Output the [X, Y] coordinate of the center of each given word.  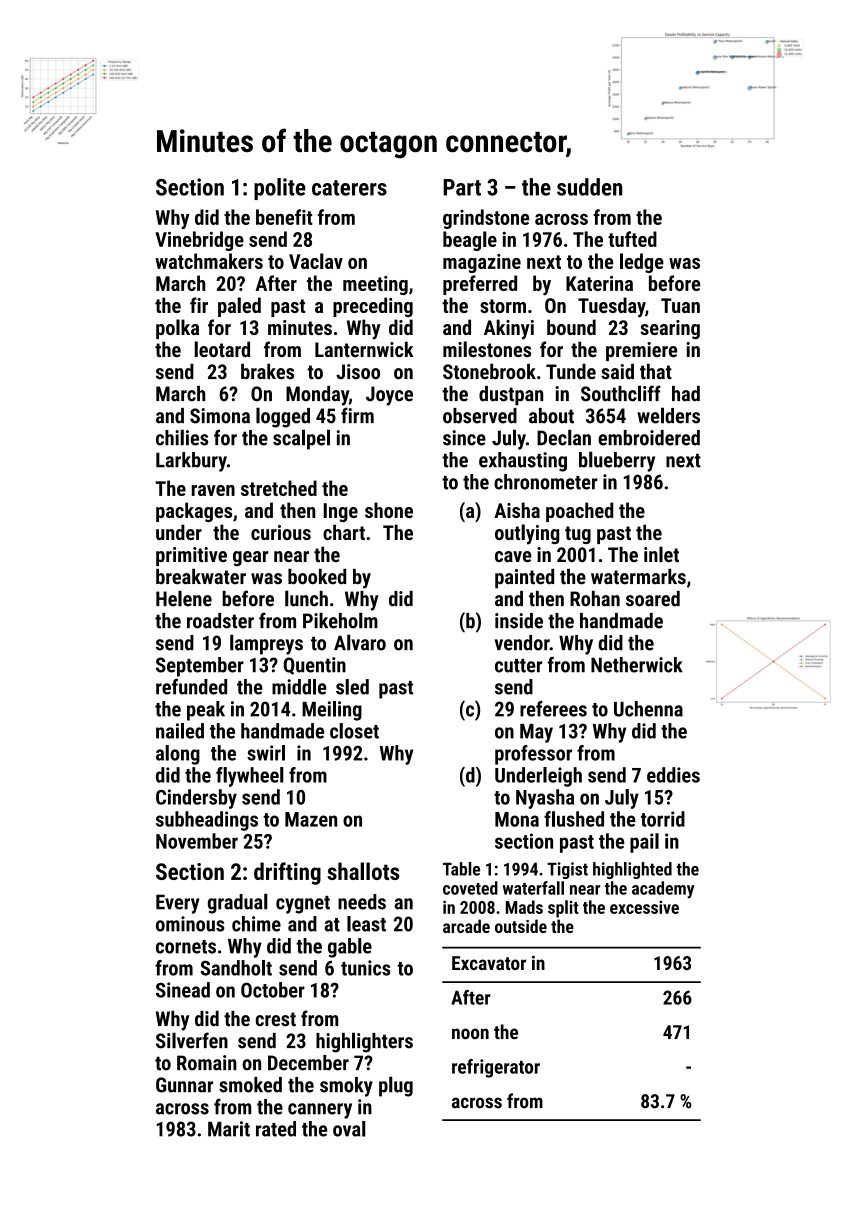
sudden [589, 187]
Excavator [489, 963]
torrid [663, 819]
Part [462, 187]
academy [663, 890]
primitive [191, 556]
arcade [466, 926]
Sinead [183, 990]
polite [280, 189]
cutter [518, 666]
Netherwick [637, 665]
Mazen [311, 819]
